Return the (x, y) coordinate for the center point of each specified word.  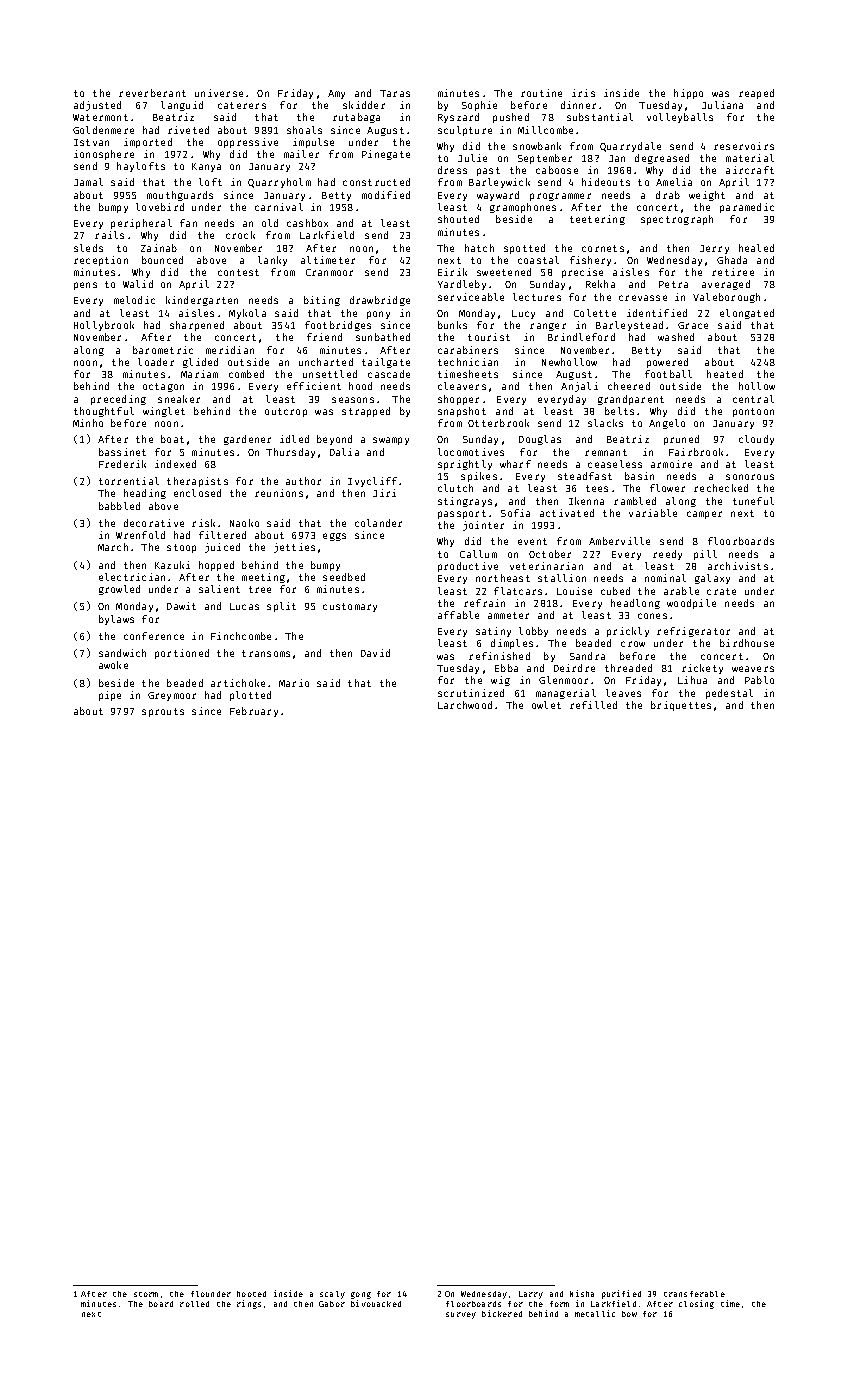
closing (696, 1304)
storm (146, 1294)
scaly (332, 1295)
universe (219, 93)
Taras (395, 93)
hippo (688, 94)
